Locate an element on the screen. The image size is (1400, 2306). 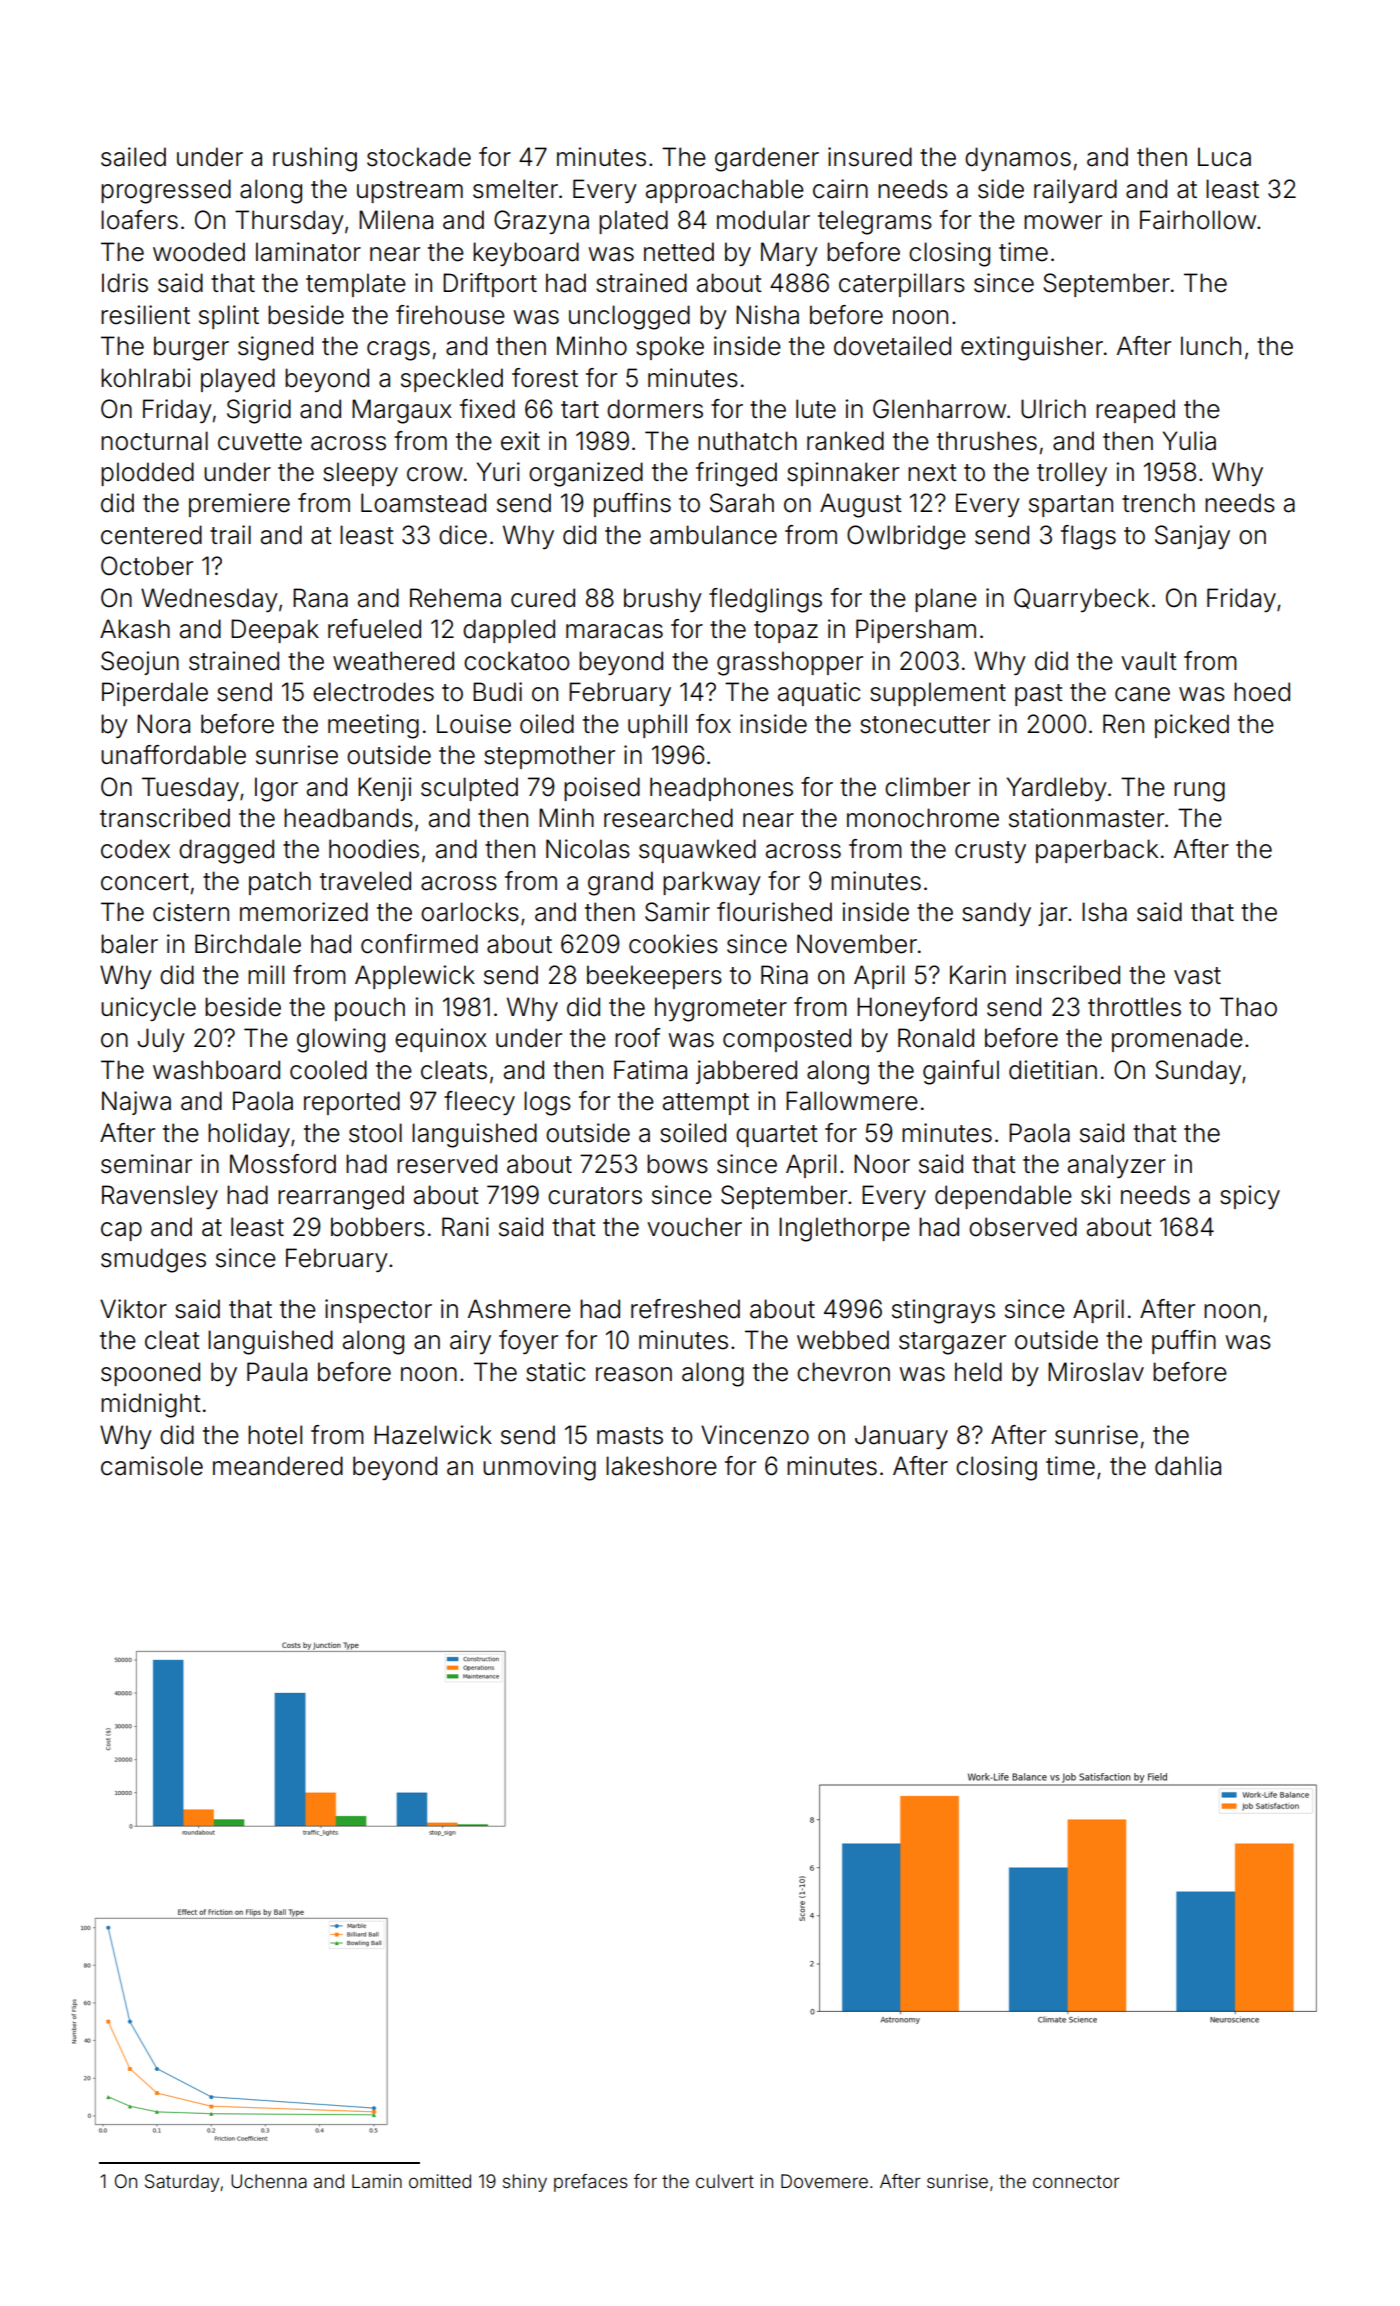
omitted is located at coordinates (440, 2181).
